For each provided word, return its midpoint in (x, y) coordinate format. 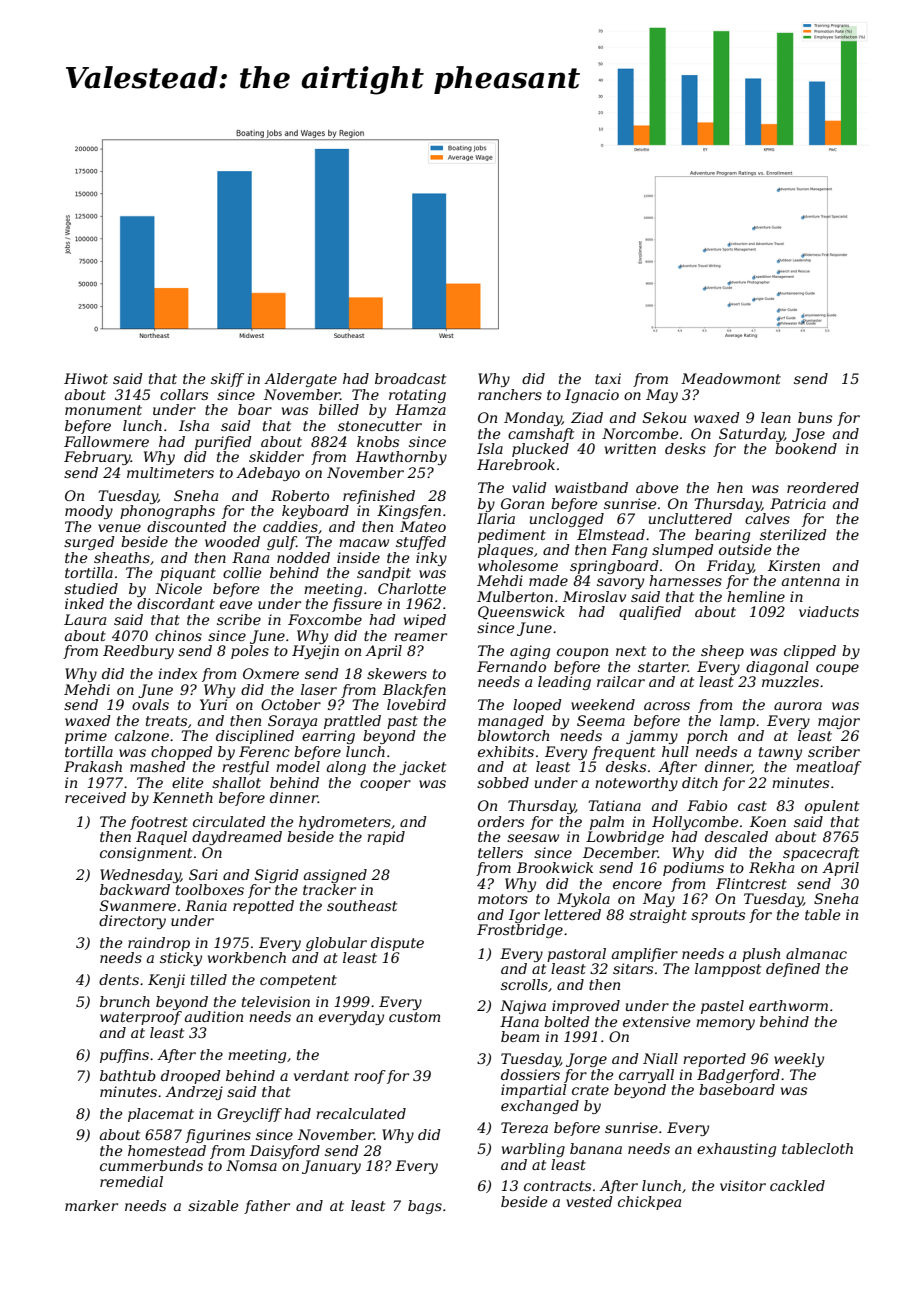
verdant (321, 1075)
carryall (646, 1076)
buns (815, 417)
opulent (832, 807)
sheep (722, 652)
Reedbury (138, 652)
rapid (386, 838)
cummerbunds (151, 1165)
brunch (125, 1001)
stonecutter (380, 426)
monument (103, 410)
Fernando (511, 666)
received (95, 797)
